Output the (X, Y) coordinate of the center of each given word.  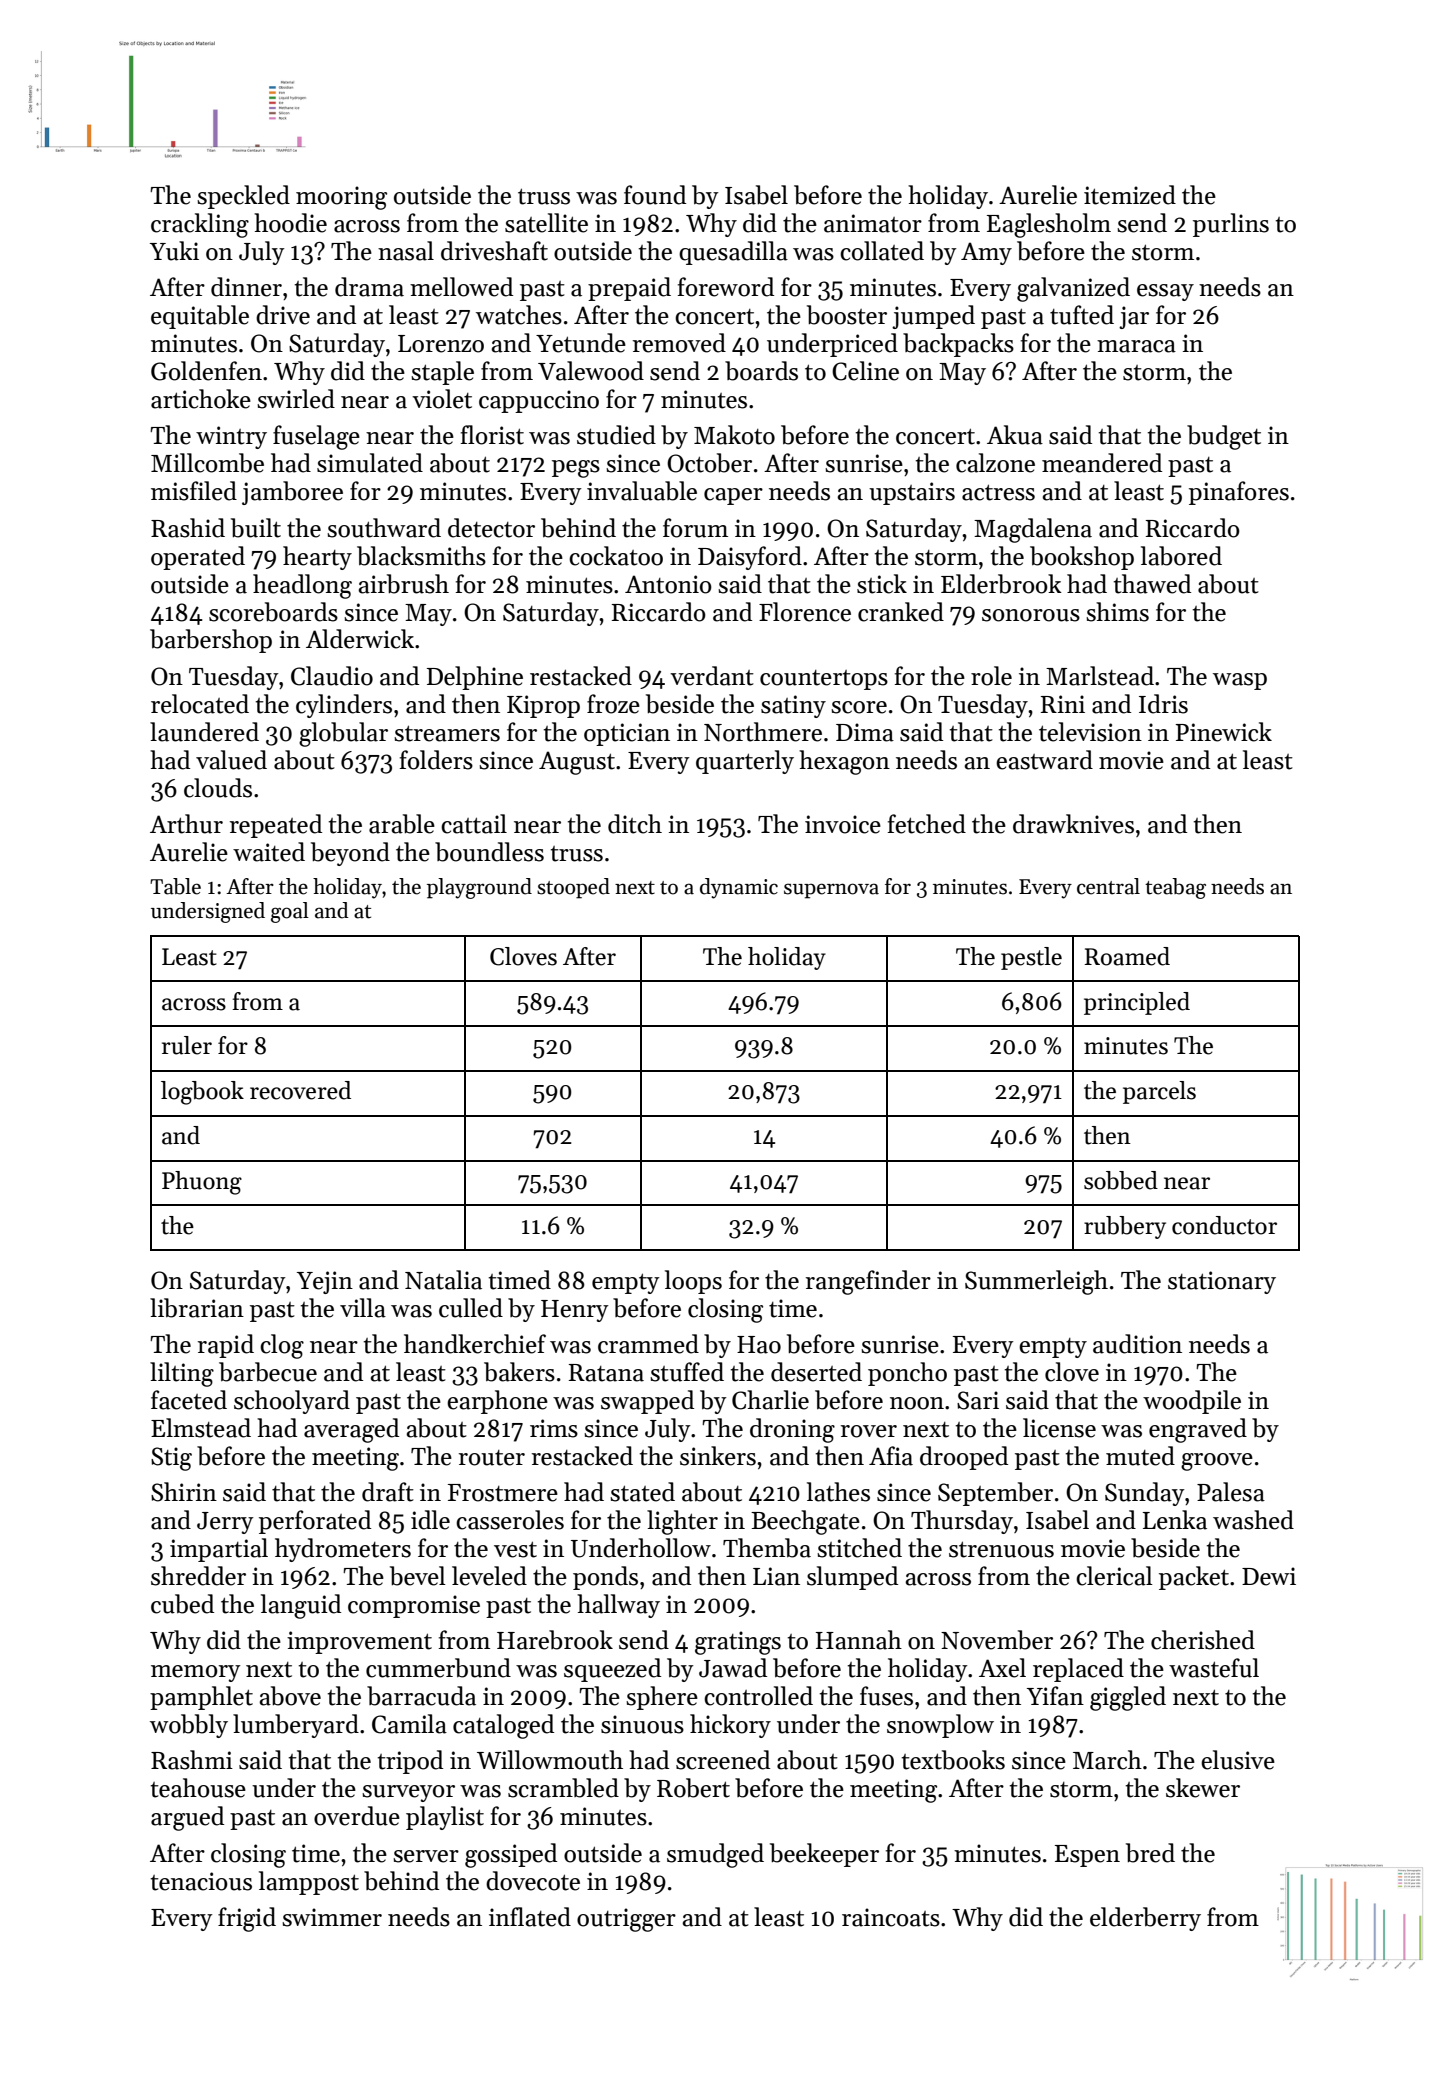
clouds (218, 788)
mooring (341, 198)
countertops (824, 680)
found (655, 195)
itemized (1130, 195)
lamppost (309, 1883)
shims (1117, 612)
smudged (715, 1855)
